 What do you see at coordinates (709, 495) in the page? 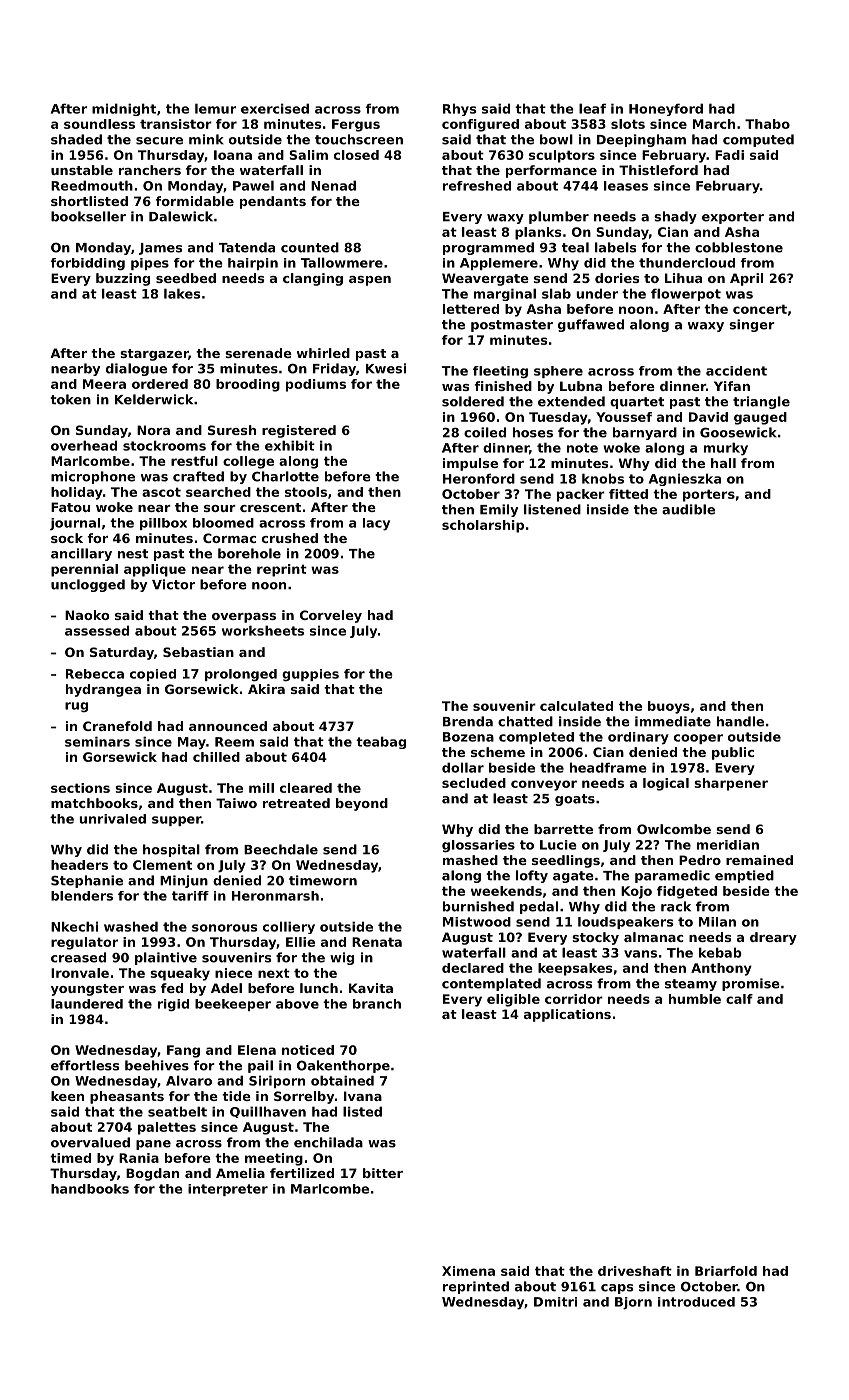
I see `porters` at bounding box center [709, 495].
